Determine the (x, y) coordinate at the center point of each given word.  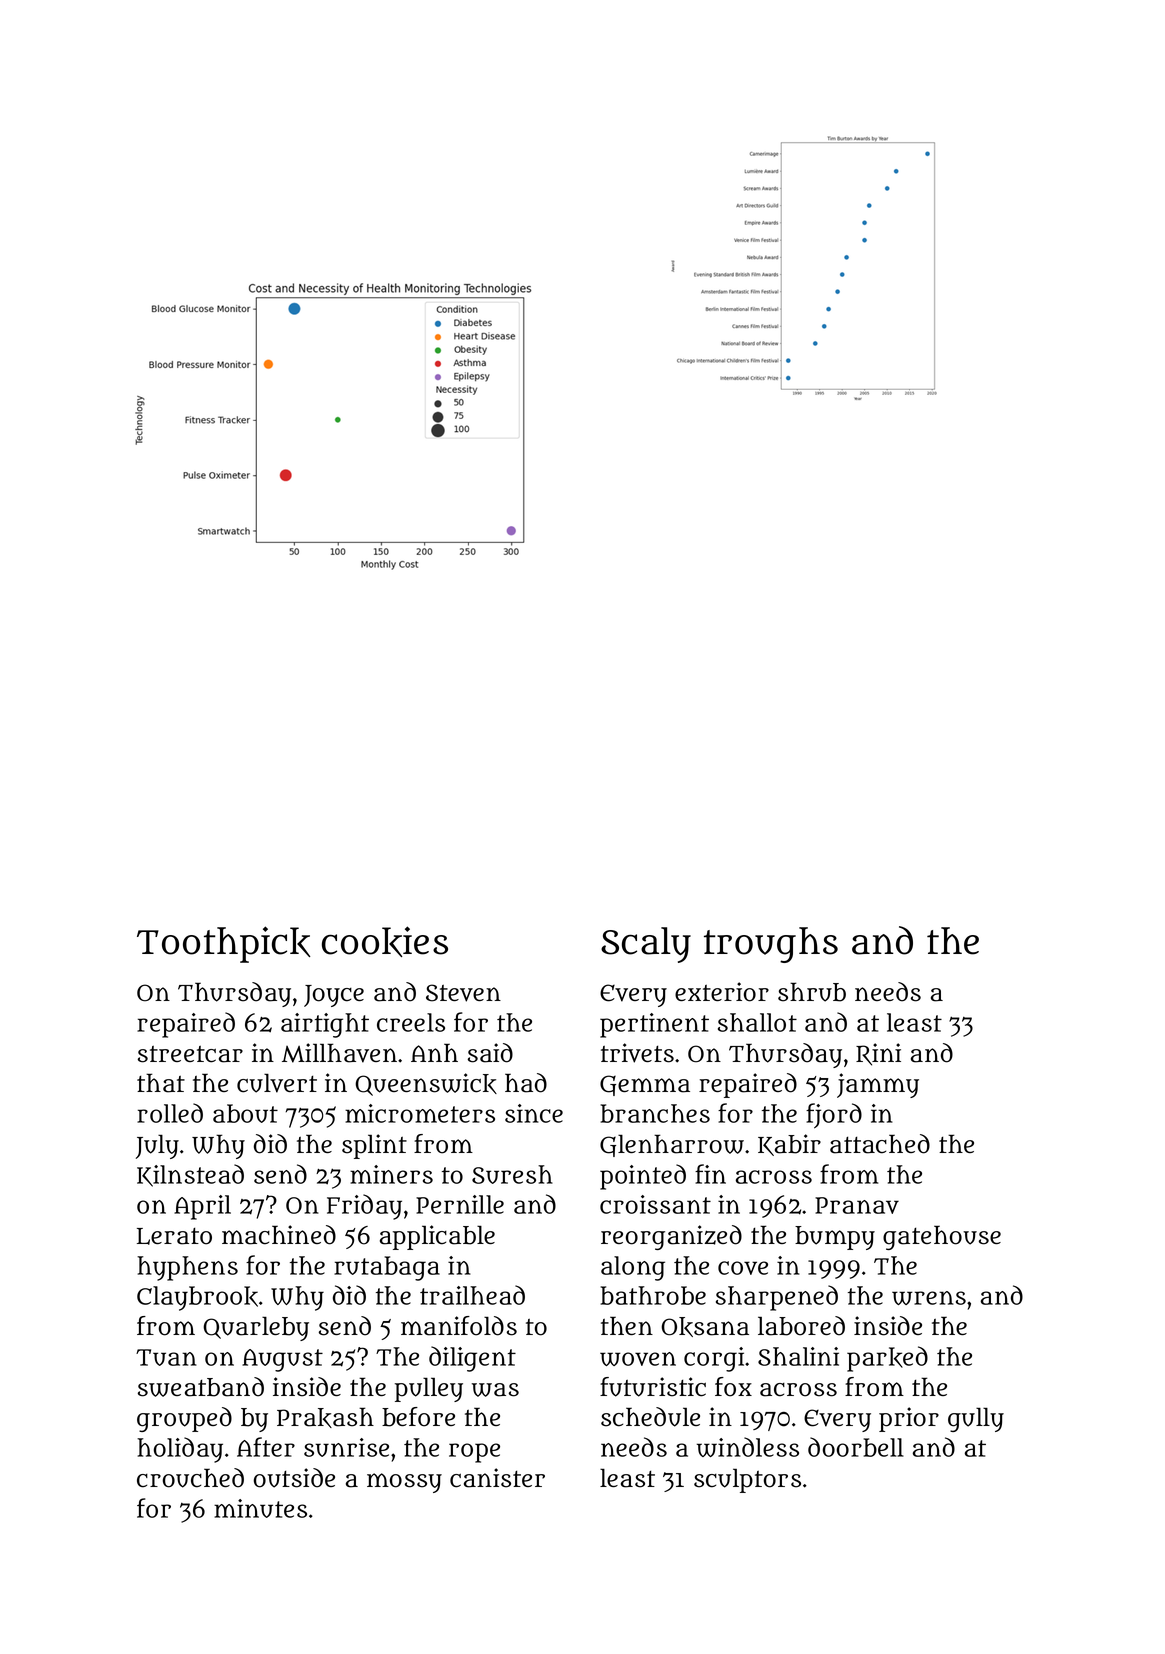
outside (294, 1478)
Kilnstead (190, 1175)
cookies (385, 941)
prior (909, 1419)
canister (497, 1478)
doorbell (856, 1447)
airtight (325, 1025)
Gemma (645, 1085)
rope (474, 1453)
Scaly (646, 945)
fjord (834, 1116)
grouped (184, 1419)
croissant (655, 1204)
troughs (771, 945)
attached (880, 1144)
